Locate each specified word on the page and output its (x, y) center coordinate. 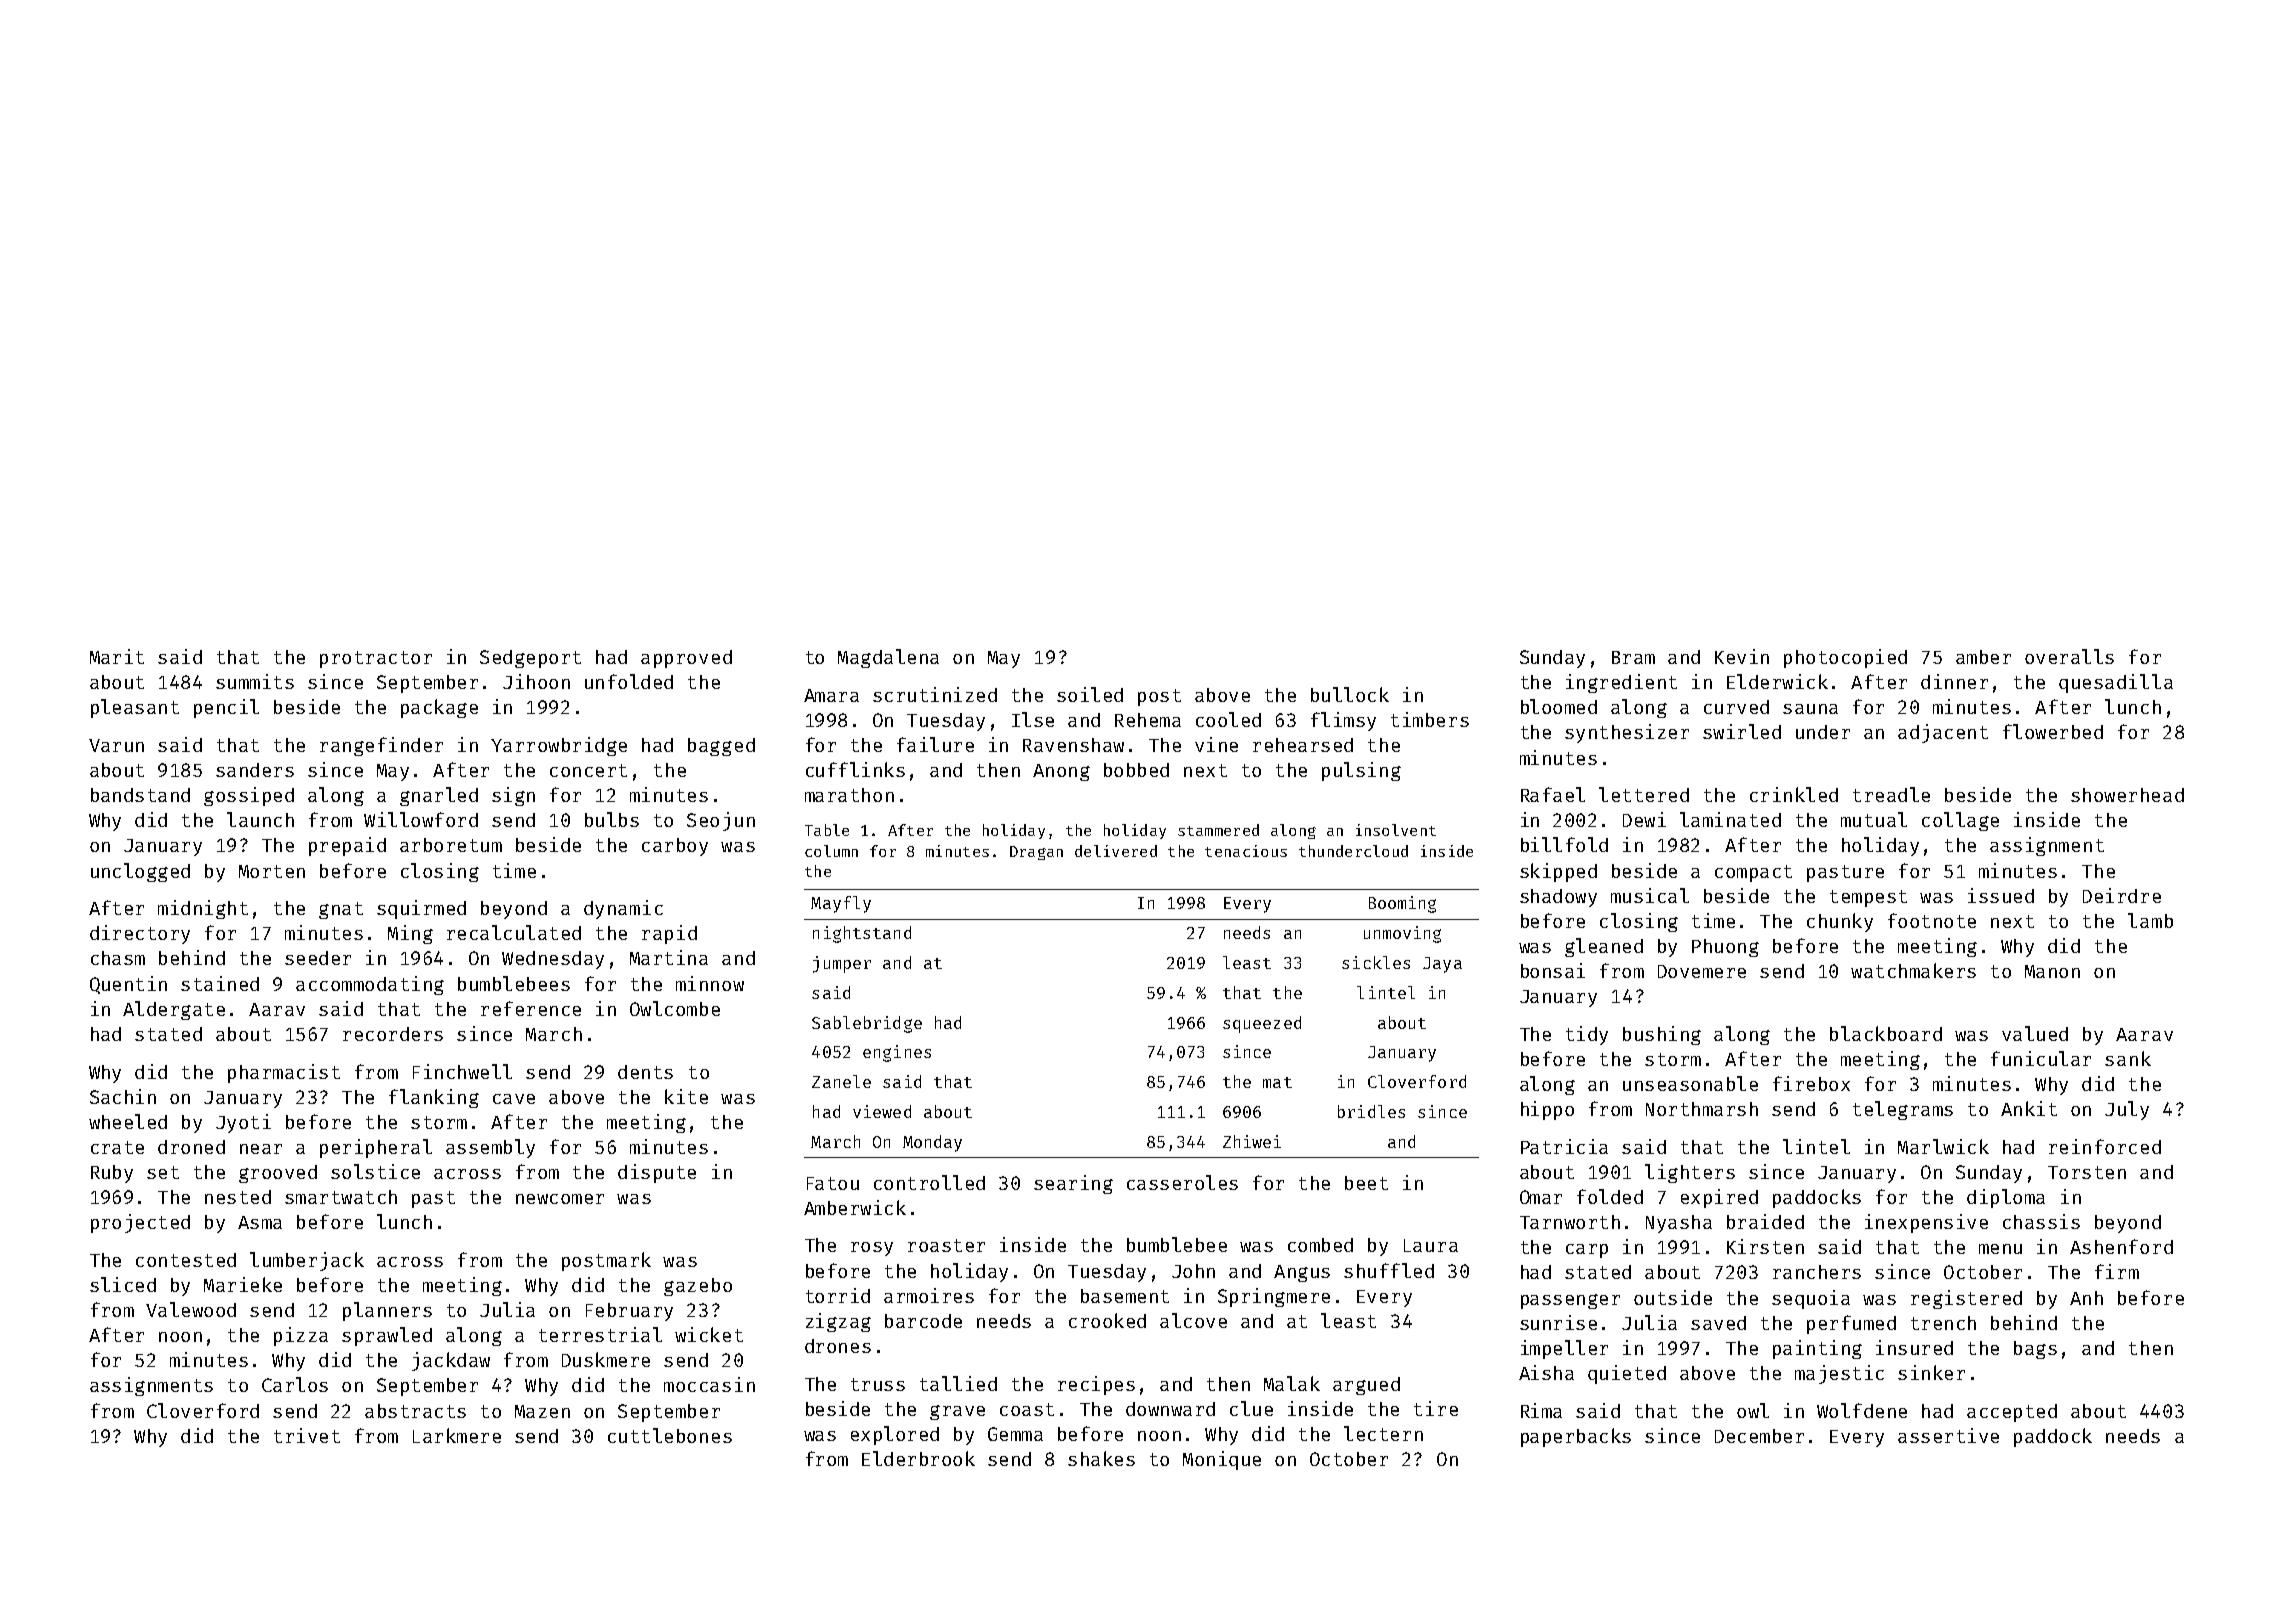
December (1759, 1436)
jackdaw (451, 1361)
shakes (1101, 1458)
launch (260, 819)
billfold (1564, 844)
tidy (1587, 1035)
